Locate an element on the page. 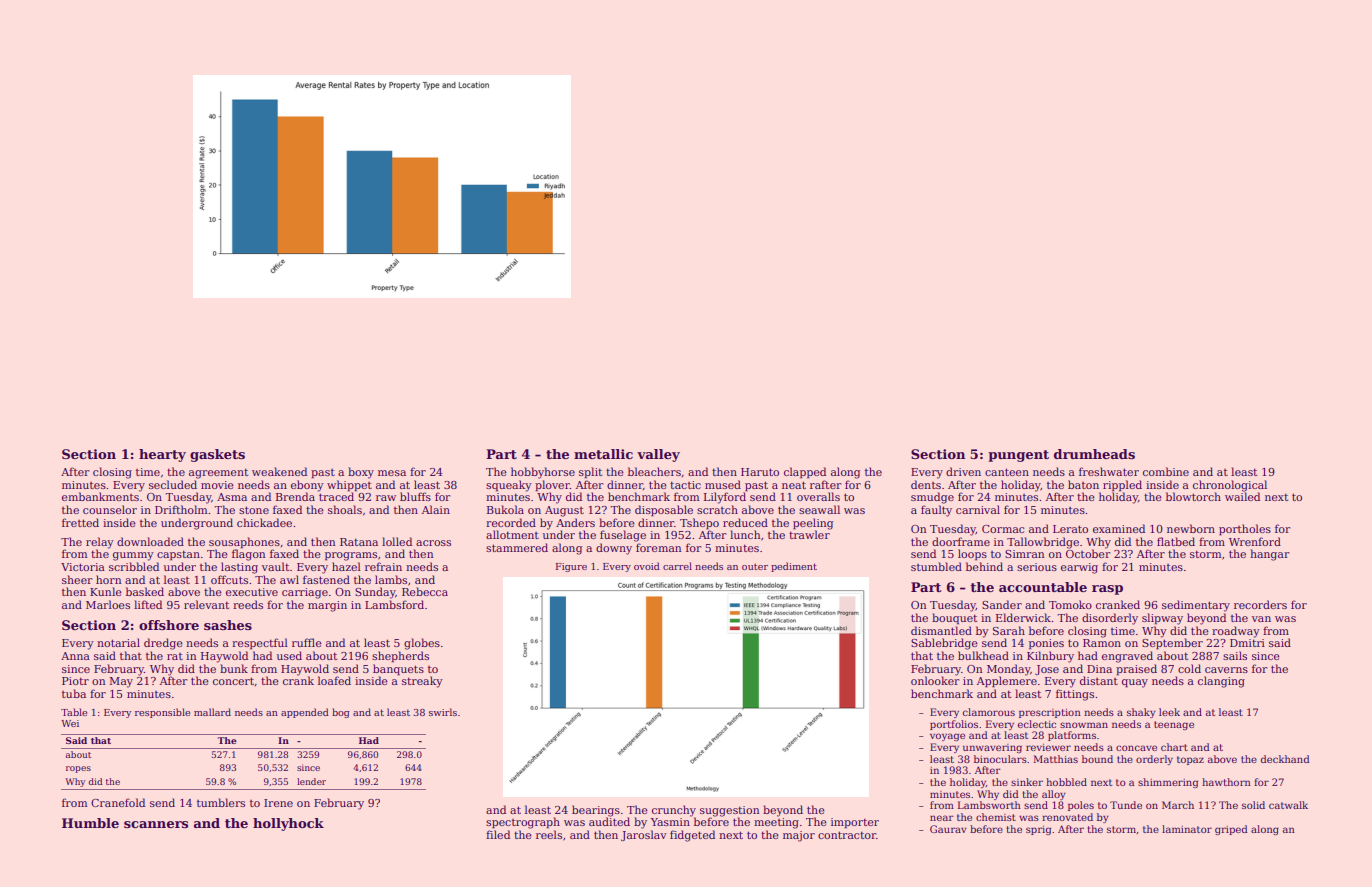  trawler is located at coordinates (809, 534).
